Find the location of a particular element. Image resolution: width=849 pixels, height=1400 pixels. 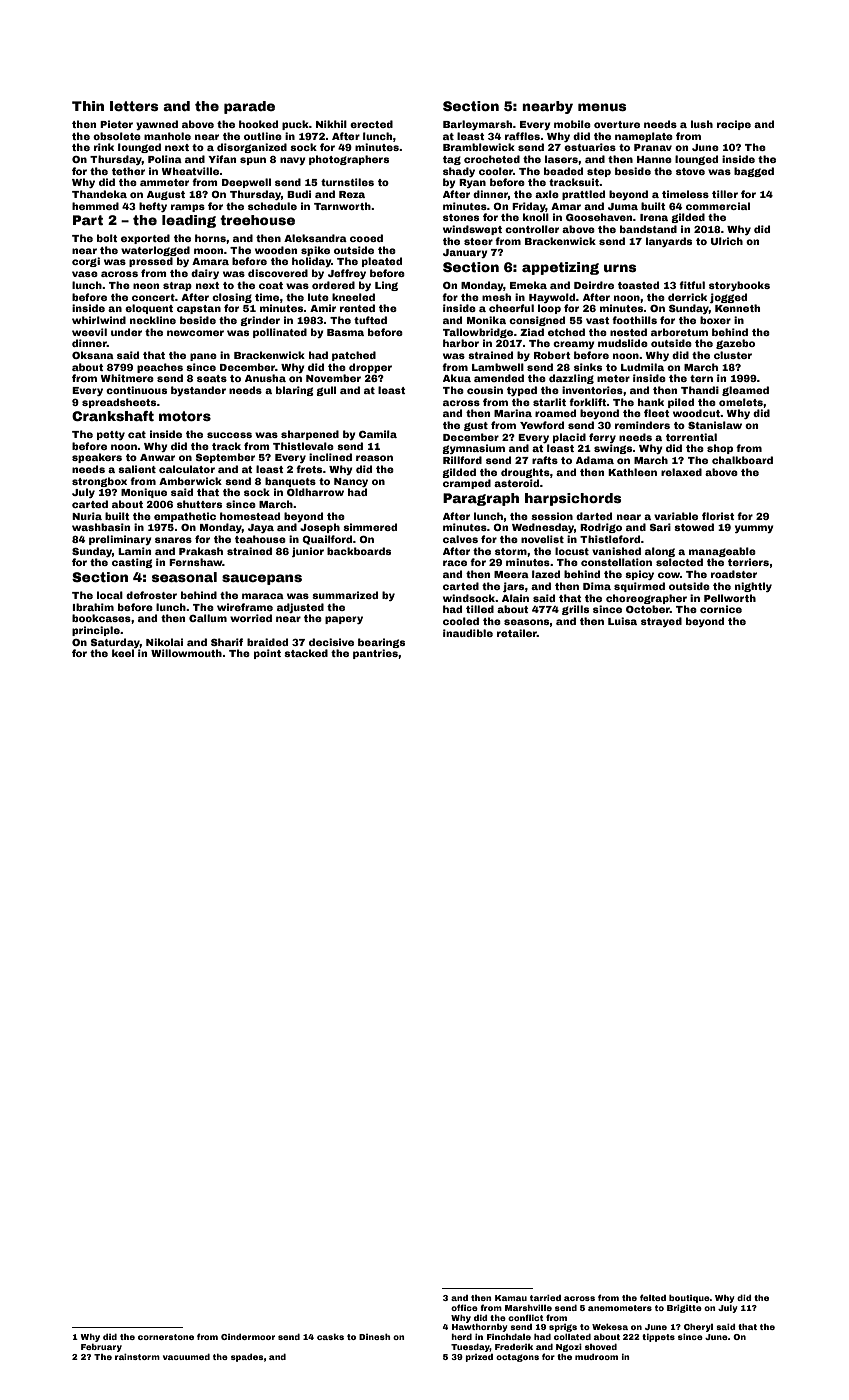

lush is located at coordinates (702, 124).
